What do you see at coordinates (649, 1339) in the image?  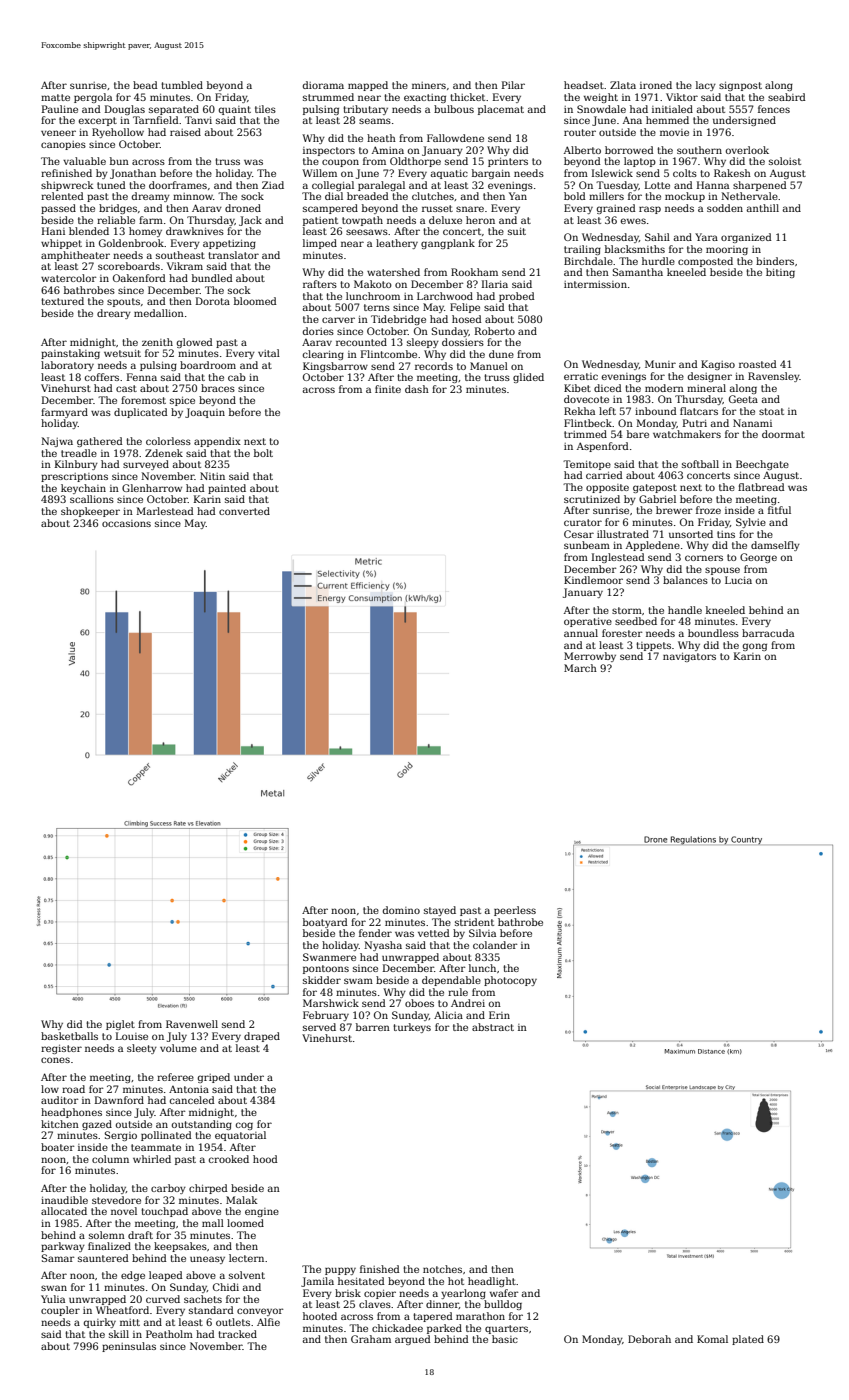 I see `Deborah` at bounding box center [649, 1339].
